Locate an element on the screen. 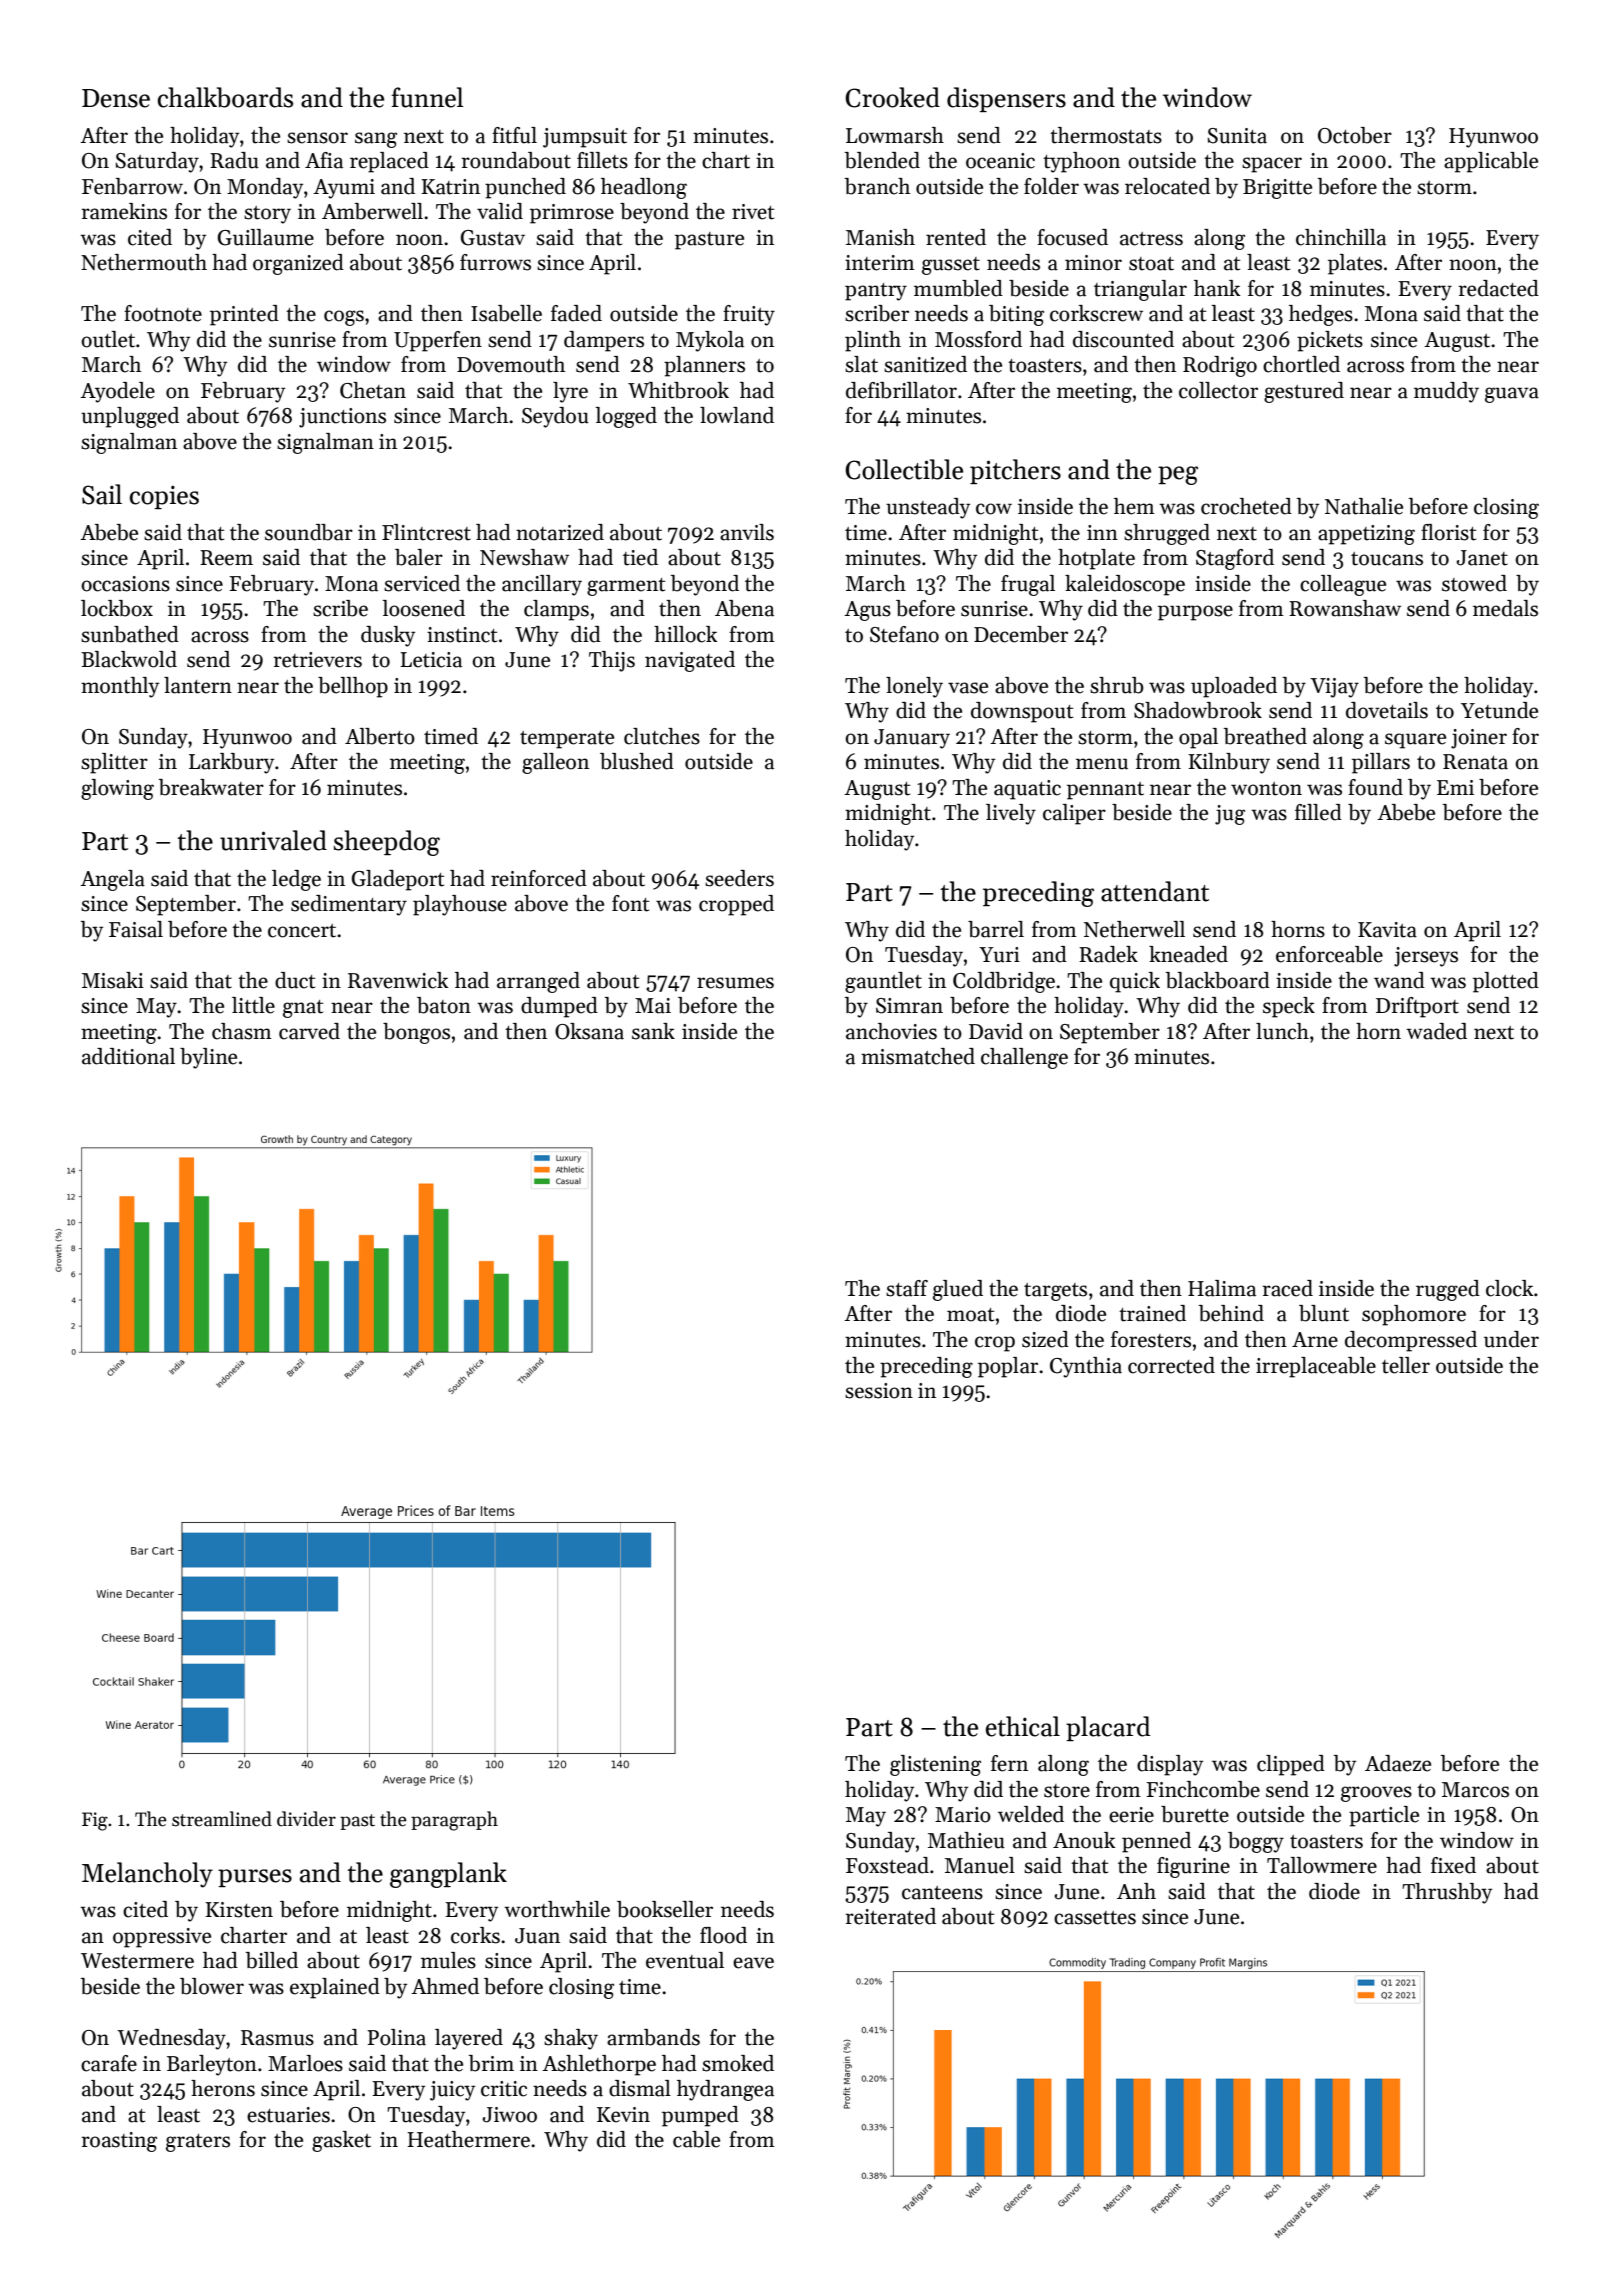  Sunita is located at coordinates (1237, 136).
